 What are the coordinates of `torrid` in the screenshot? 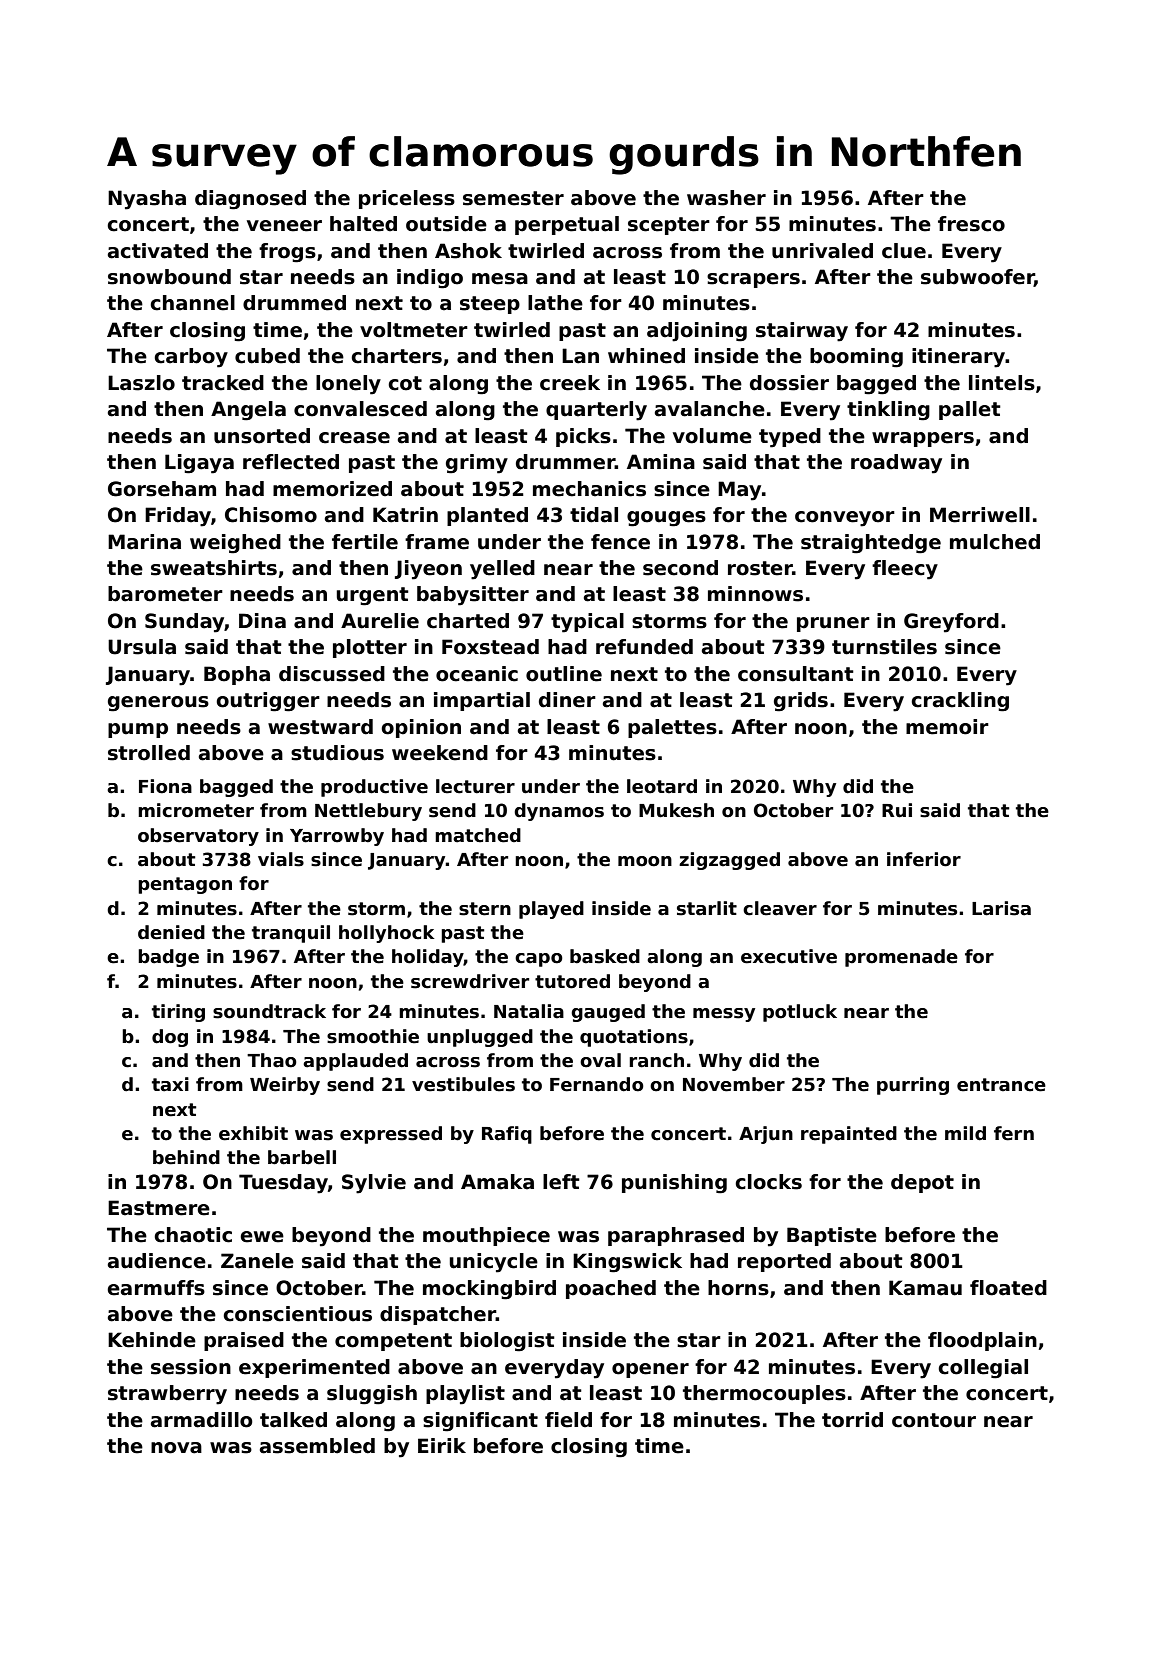 It's located at (852, 1420).
